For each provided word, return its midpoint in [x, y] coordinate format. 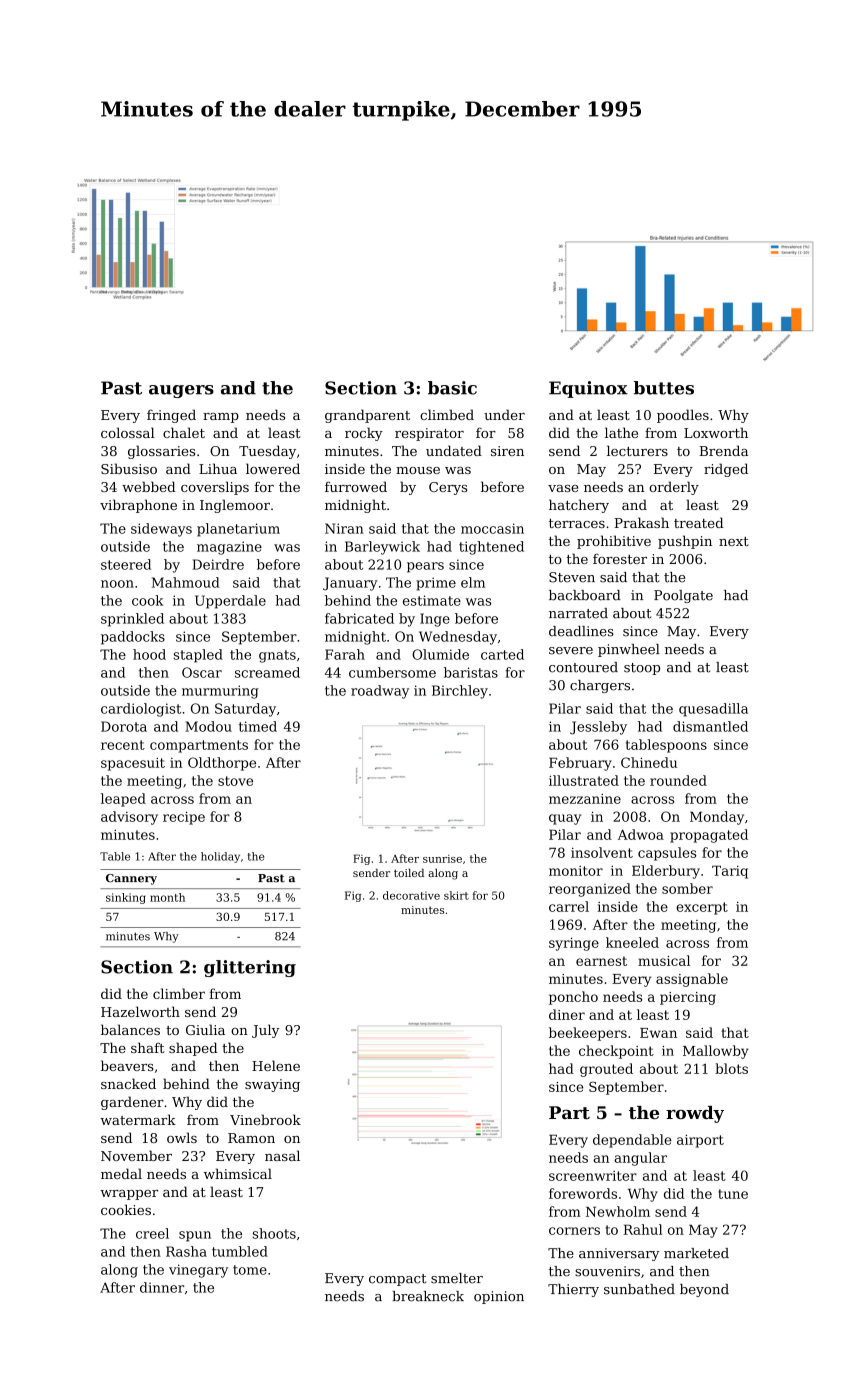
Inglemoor [235, 506]
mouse [418, 470]
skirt [456, 895]
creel [152, 1233]
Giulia [205, 1029]
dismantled [710, 726]
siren [507, 451]
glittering [250, 968]
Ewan [658, 1033]
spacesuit [133, 764]
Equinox [588, 389]
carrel [569, 906]
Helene [276, 1065]
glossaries [161, 452]
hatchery [579, 506]
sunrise [442, 859]
